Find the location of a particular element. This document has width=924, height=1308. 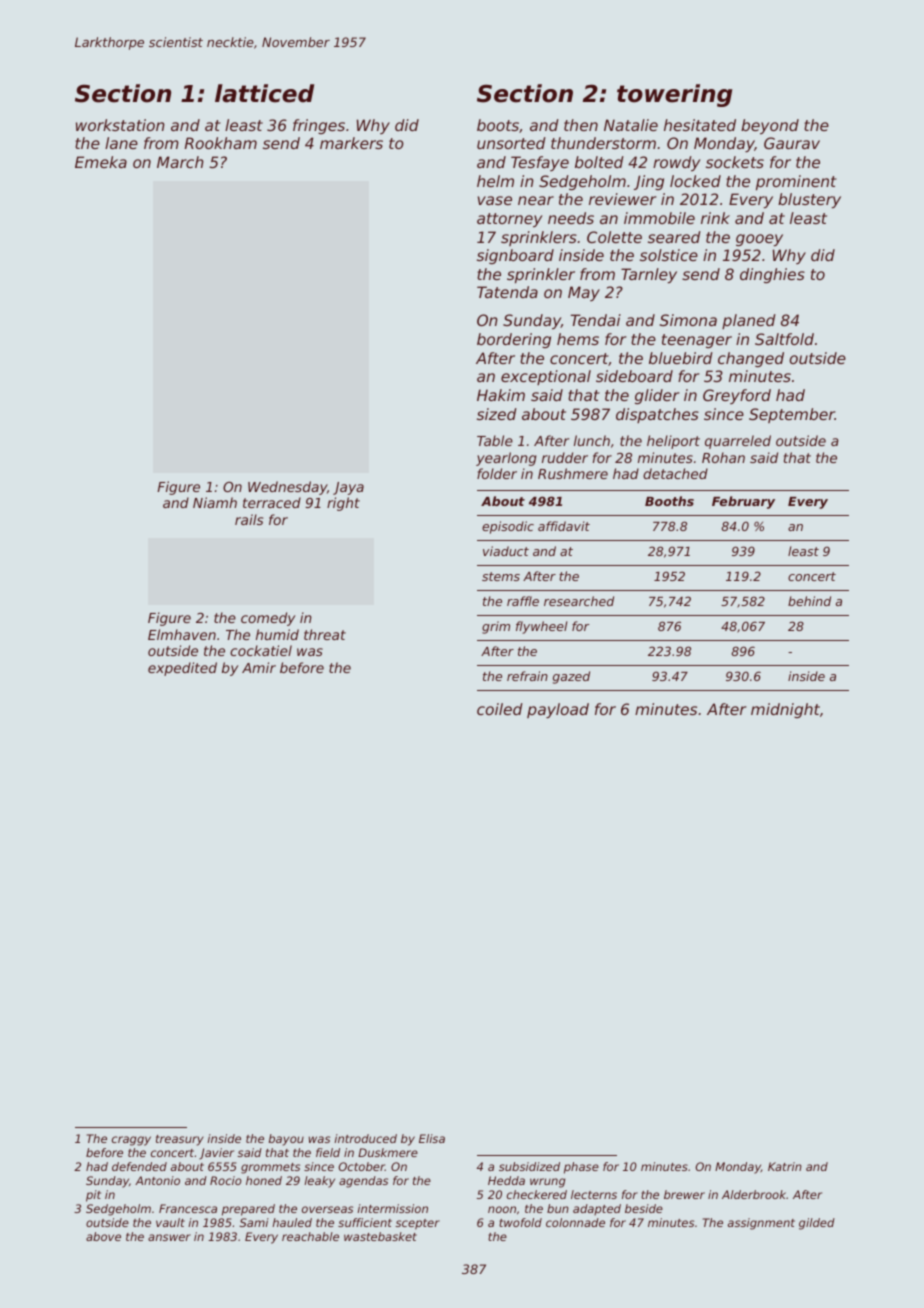

treasury is located at coordinates (180, 1140).
